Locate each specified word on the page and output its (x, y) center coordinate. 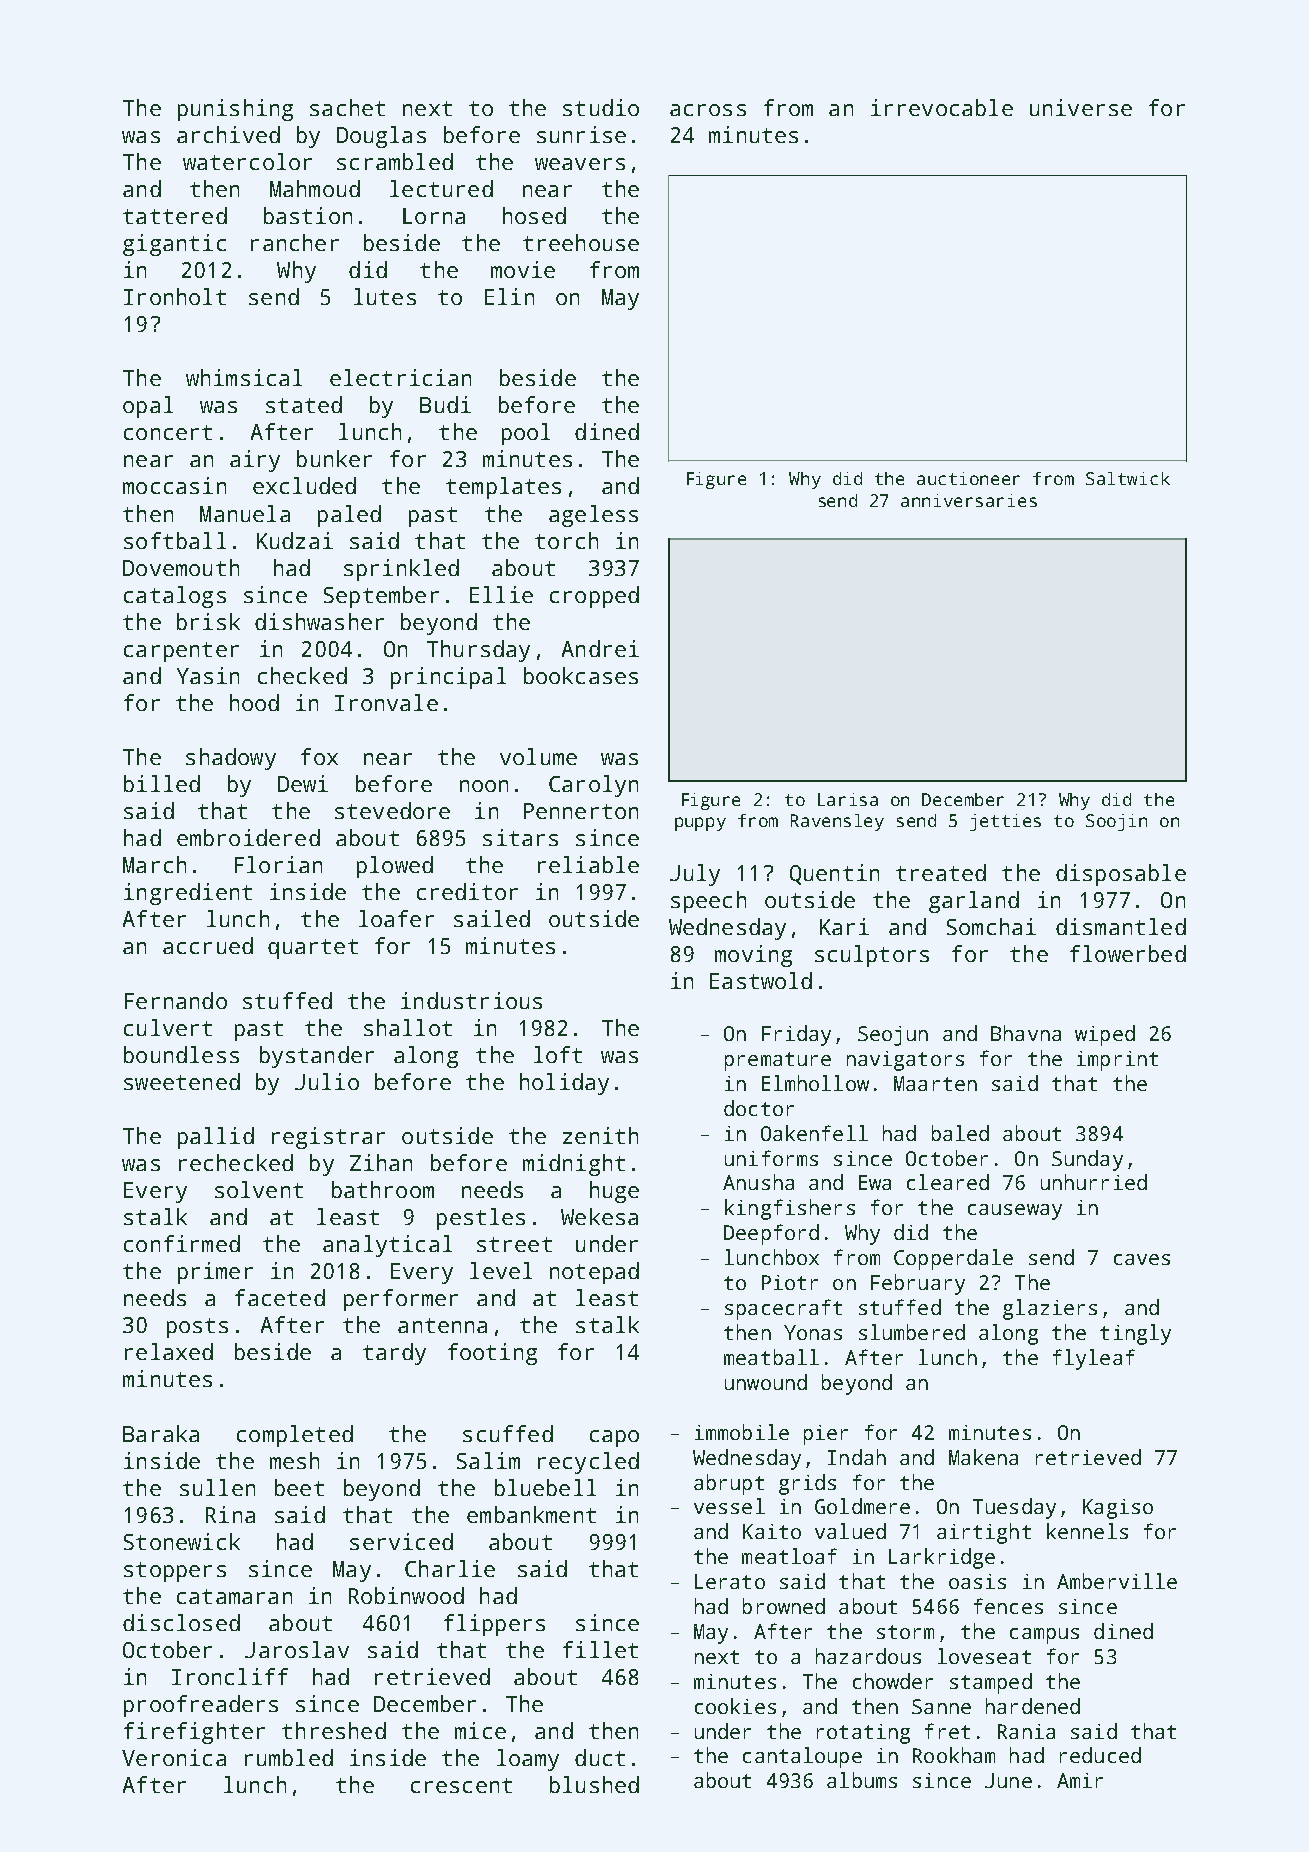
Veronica (174, 1757)
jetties (1005, 822)
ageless (593, 516)
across (708, 110)
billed (162, 783)
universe (1081, 107)
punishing (235, 110)
